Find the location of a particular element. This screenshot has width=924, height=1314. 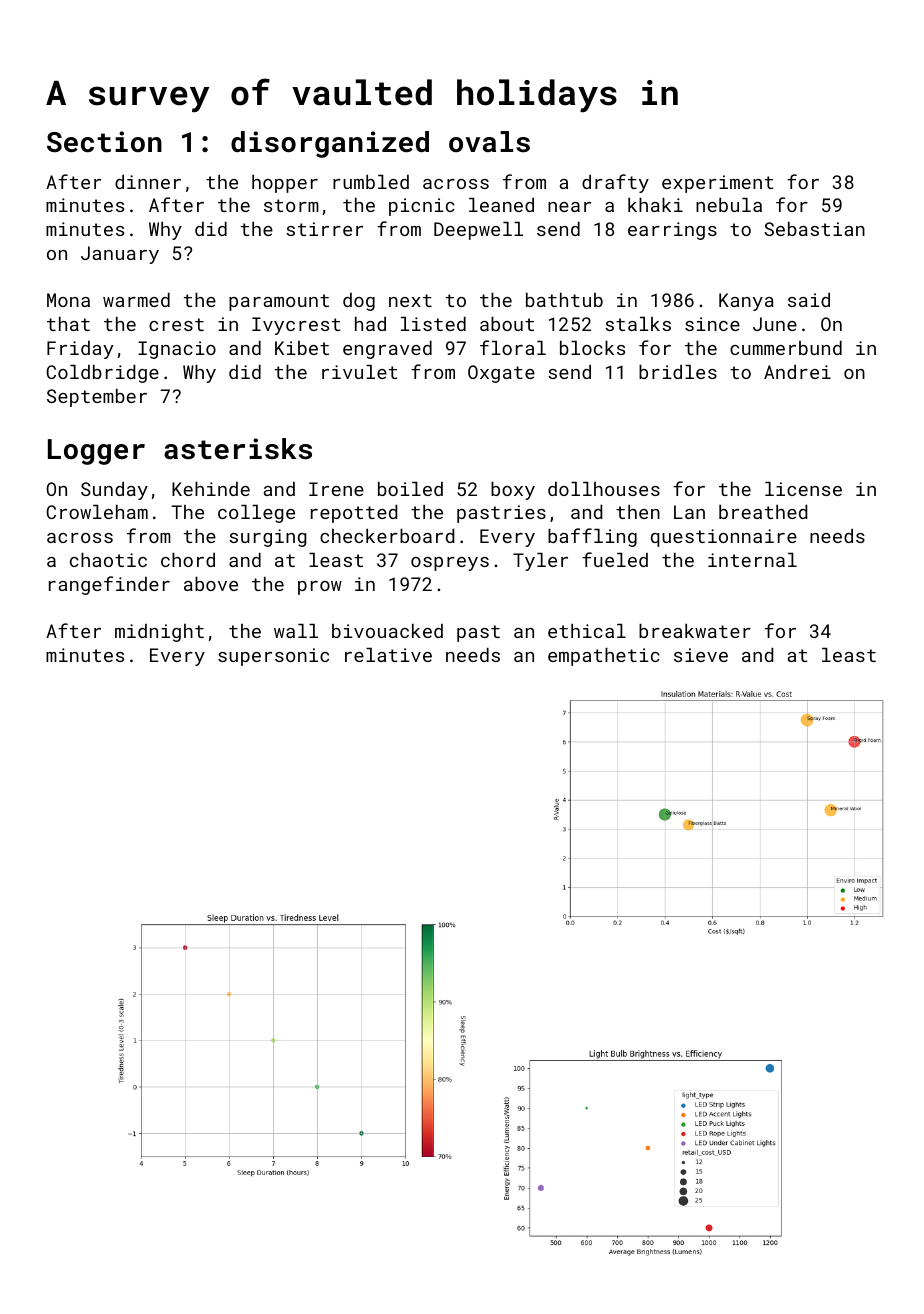

earrings is located at coordinates (672, 231).
